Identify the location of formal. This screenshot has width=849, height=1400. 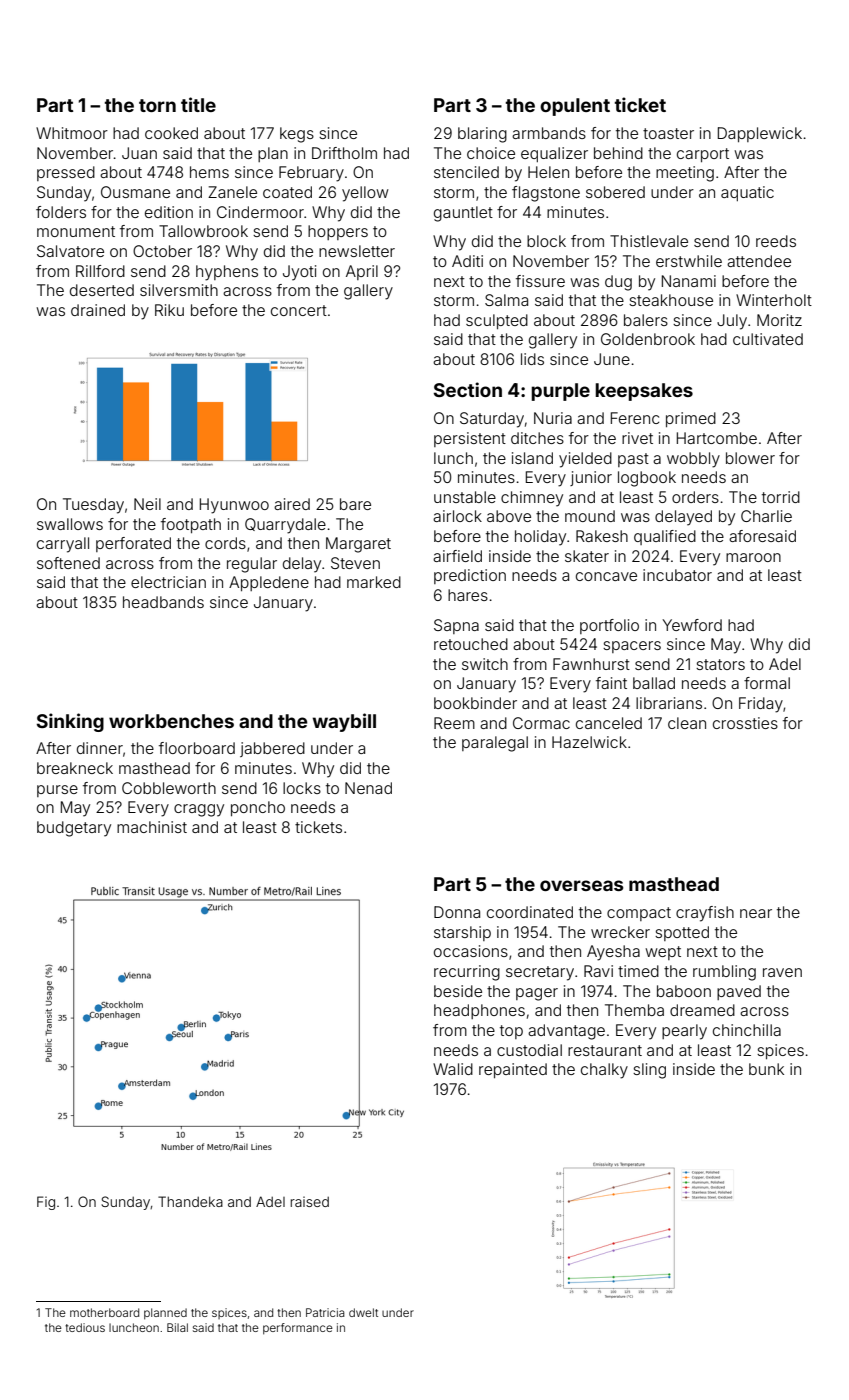
(767, 683).
